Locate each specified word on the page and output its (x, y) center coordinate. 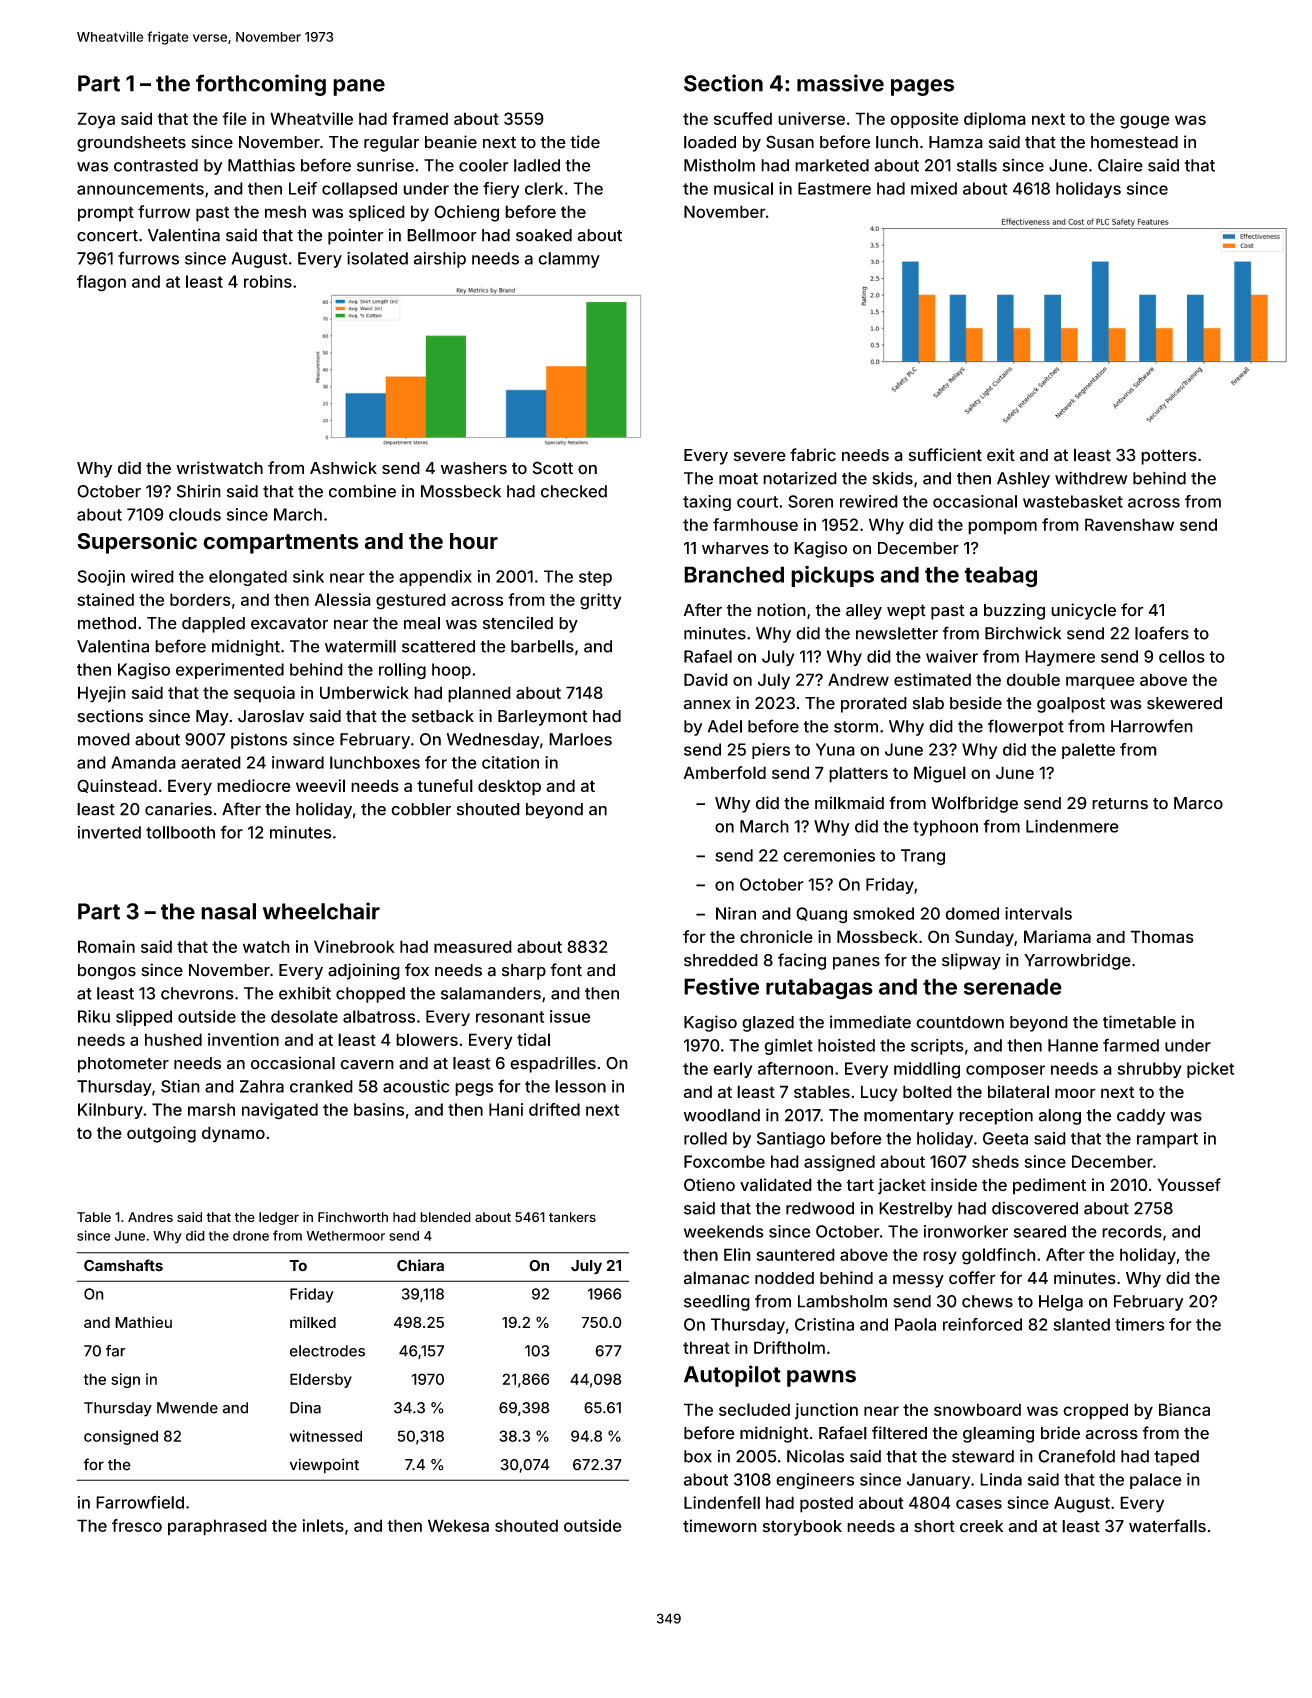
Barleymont (543, 718)
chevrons (197, 993)
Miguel (940, 774)
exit (1001, 455)
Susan (790, 142)
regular (391, 144)
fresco (137, 1525)
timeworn (720, 1526)
